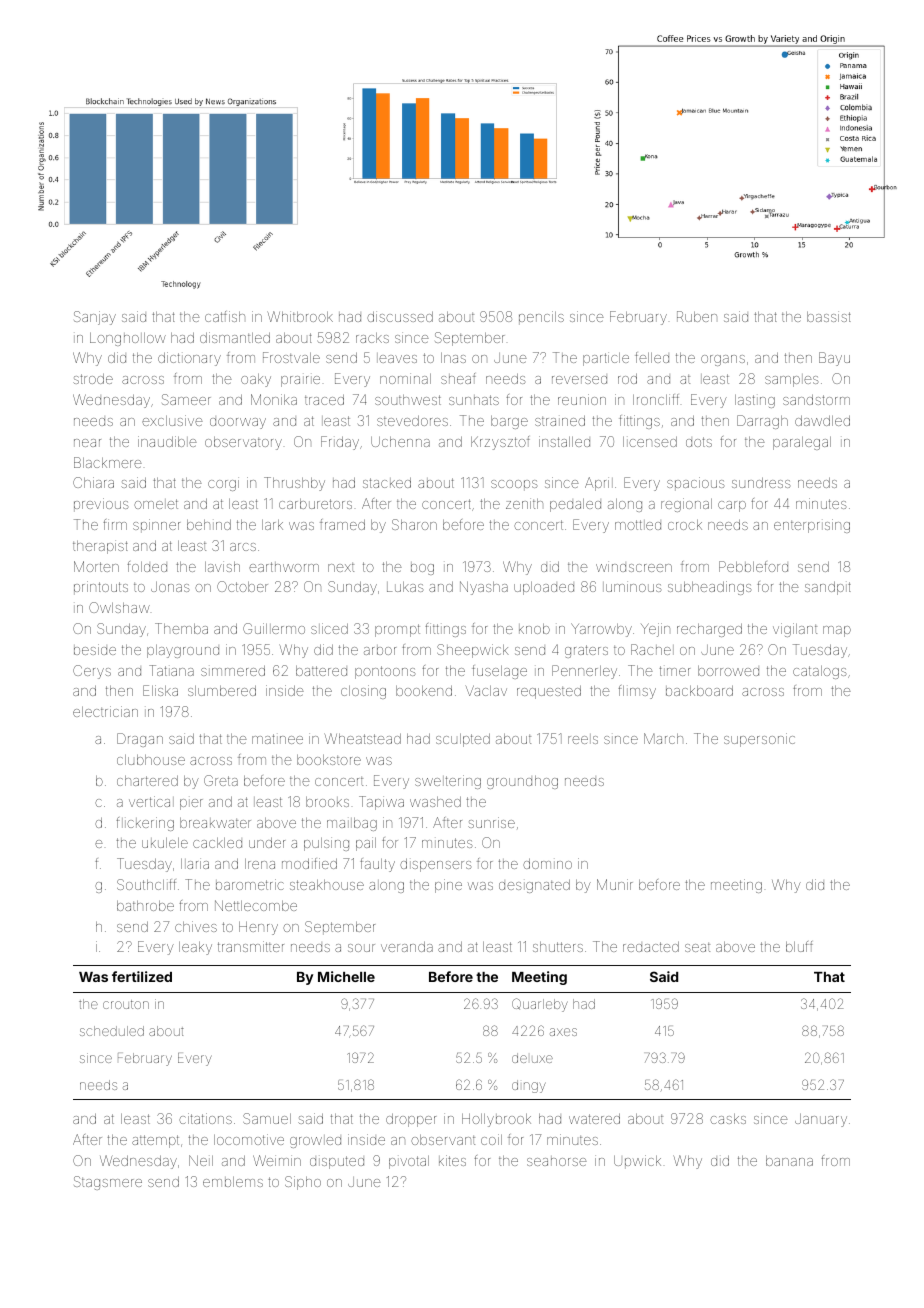 The height and width of the image is (1308, 924). What do you see at coordinates (100, 547) in the image?
I see `therapist` at bounding box center [100, 547].
